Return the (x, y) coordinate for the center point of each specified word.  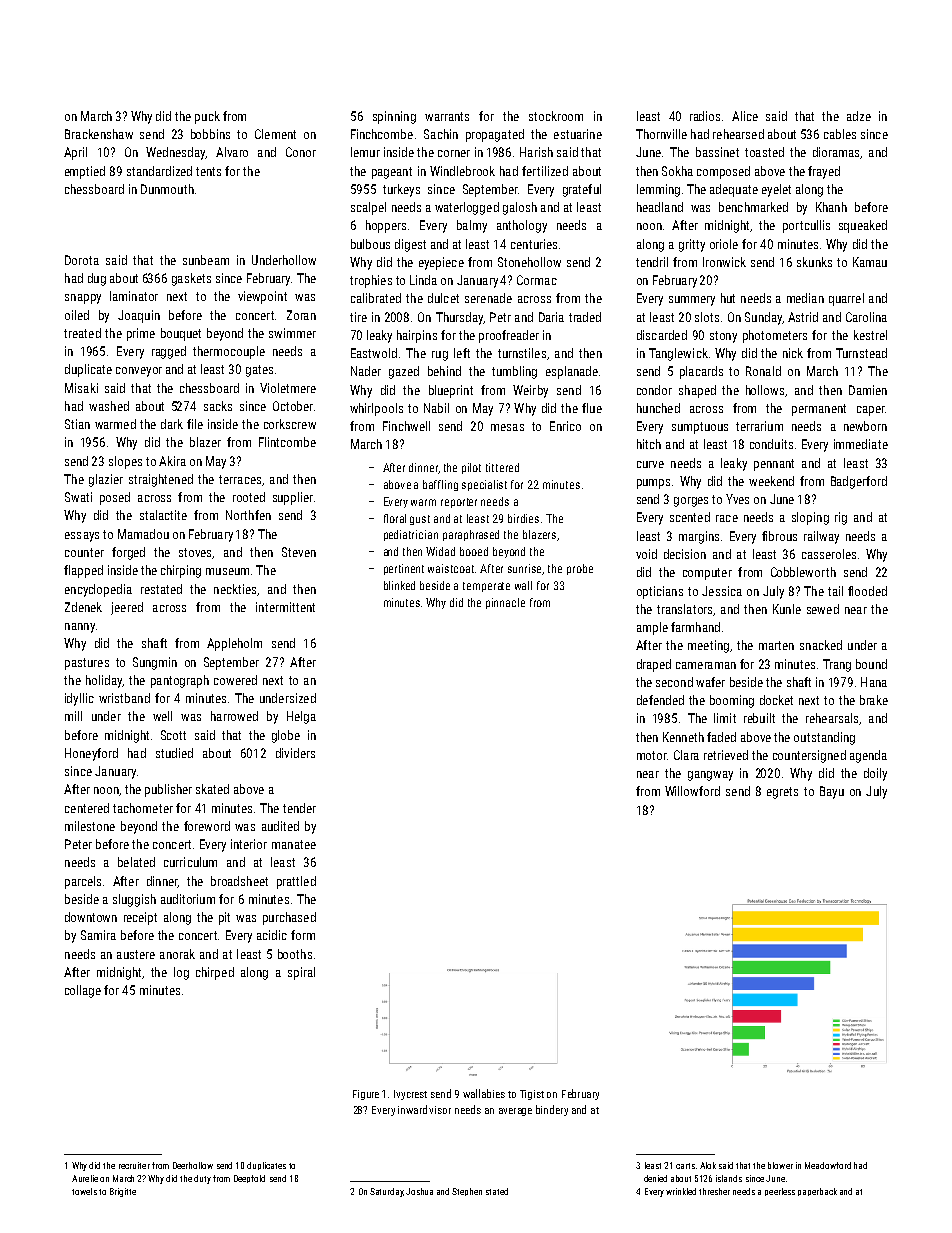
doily (875, 774)
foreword (207, 826)
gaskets (191, 279)
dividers (295, 753)
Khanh (831, 207)
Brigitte (123, 1192)
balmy (472, 226)
